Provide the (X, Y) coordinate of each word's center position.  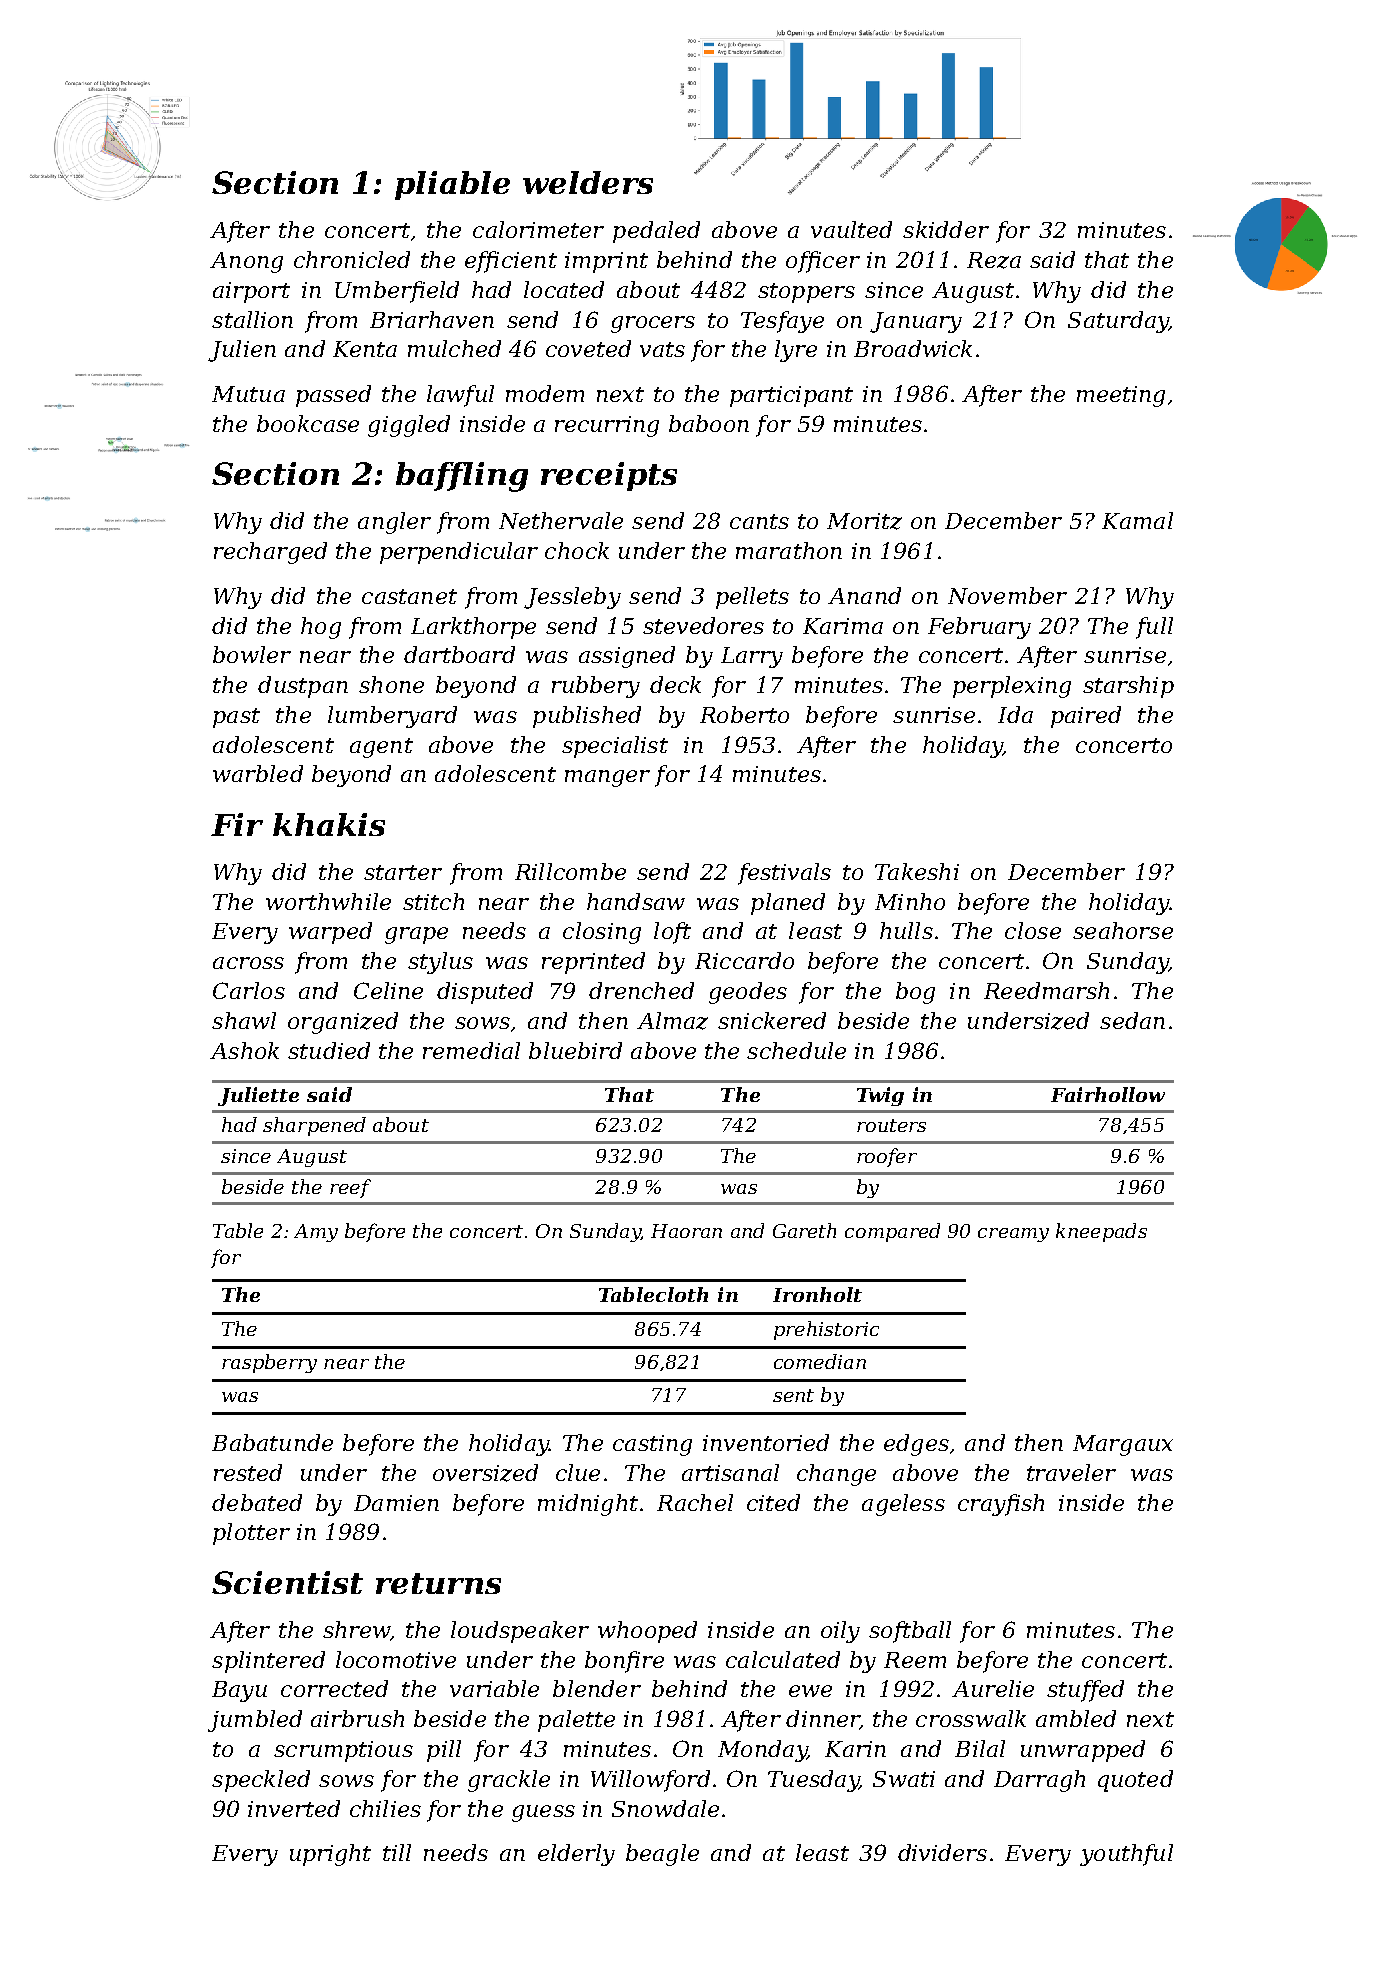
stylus (440, 963)
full (1154, 628)
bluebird (575, 1050)
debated (257, 1502)
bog (915, 993)
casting (652, 1445)
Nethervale (561, 520)
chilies (385, 1808)
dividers (942, 1852)
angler (394, 523)
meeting (1121, 396)
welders (588, 182)
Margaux (1123, 1445)
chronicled (352, 259)
